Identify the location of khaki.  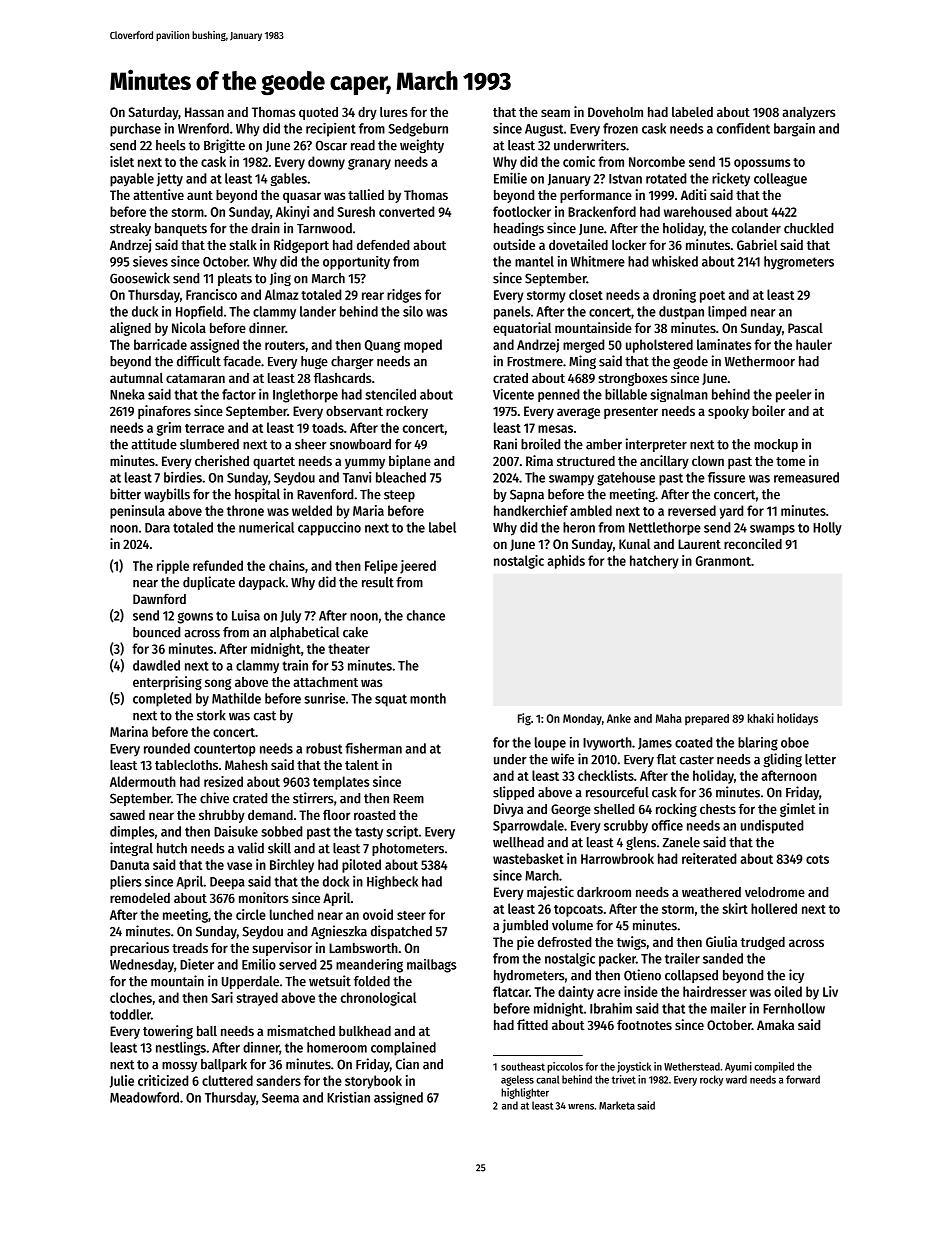
(761, 718).
